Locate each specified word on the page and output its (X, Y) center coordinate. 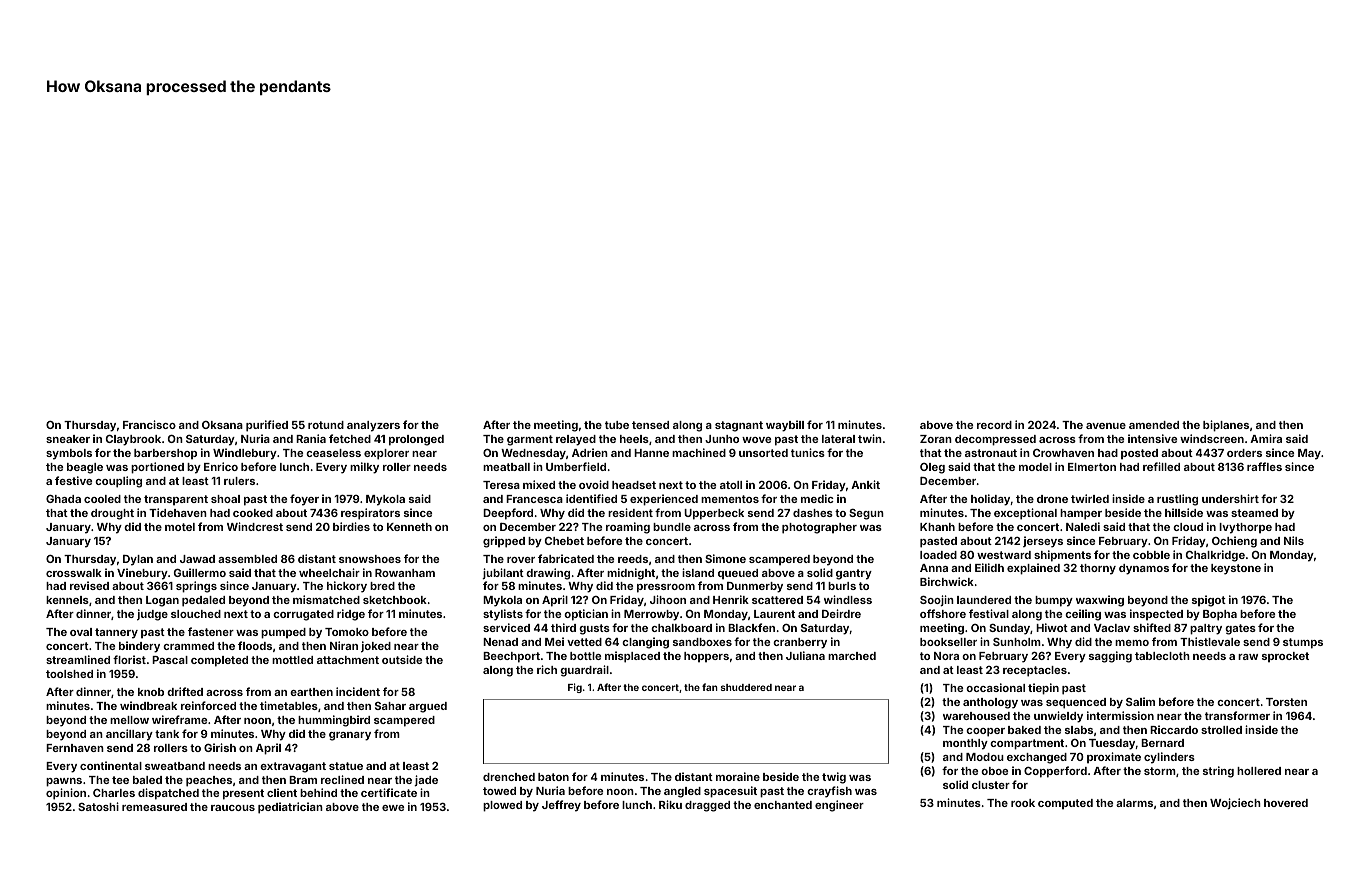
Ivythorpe (1245, 528)
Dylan (138, 560)
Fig (575, 688)
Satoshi (98, 806)
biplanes (1226, 426)
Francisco (149, 424)
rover (521, 560)
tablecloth (1162, 656)
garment (530, 440)
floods (255, 645)
